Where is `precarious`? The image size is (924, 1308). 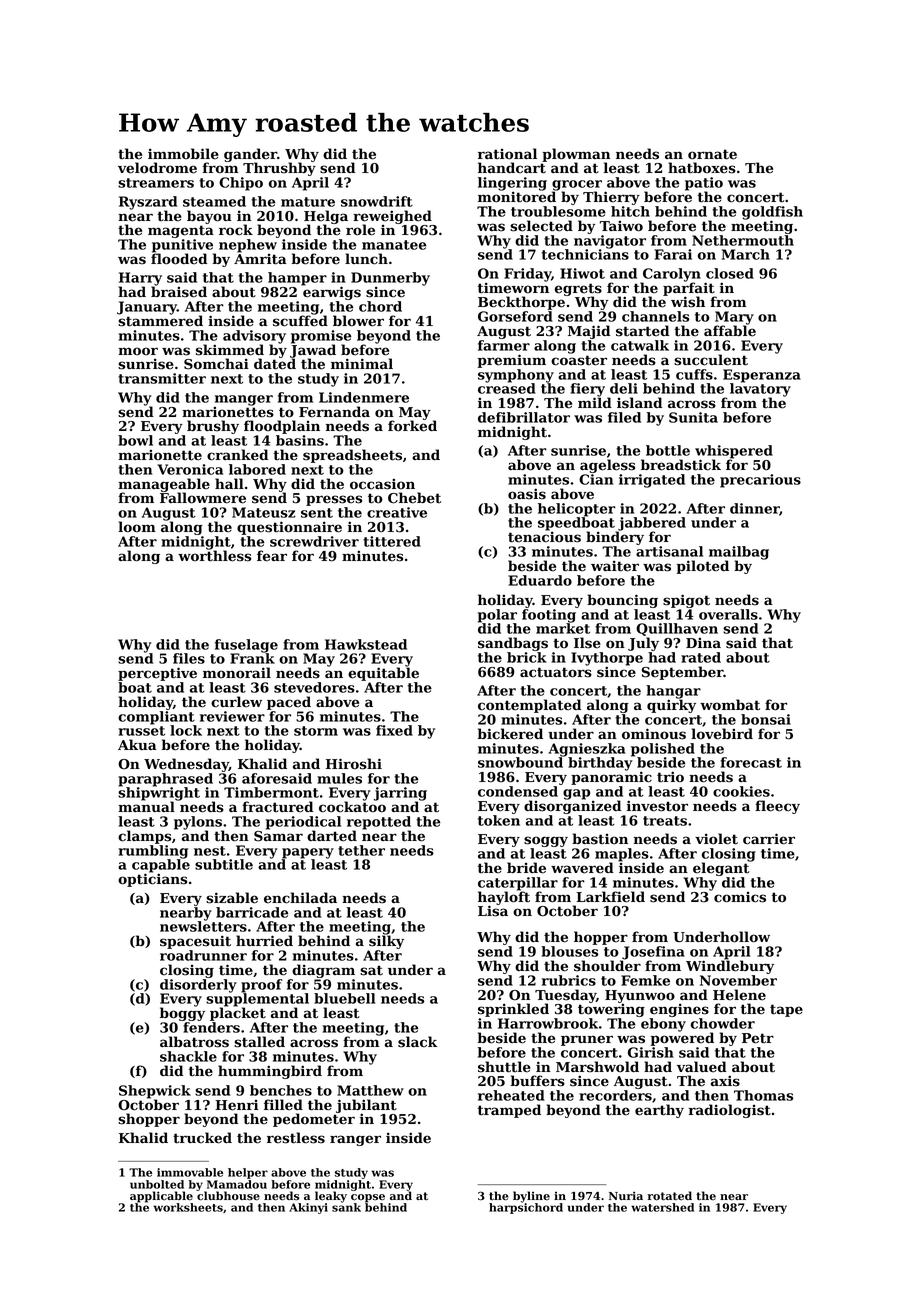
precarious is located at coordinates (760, 481).
